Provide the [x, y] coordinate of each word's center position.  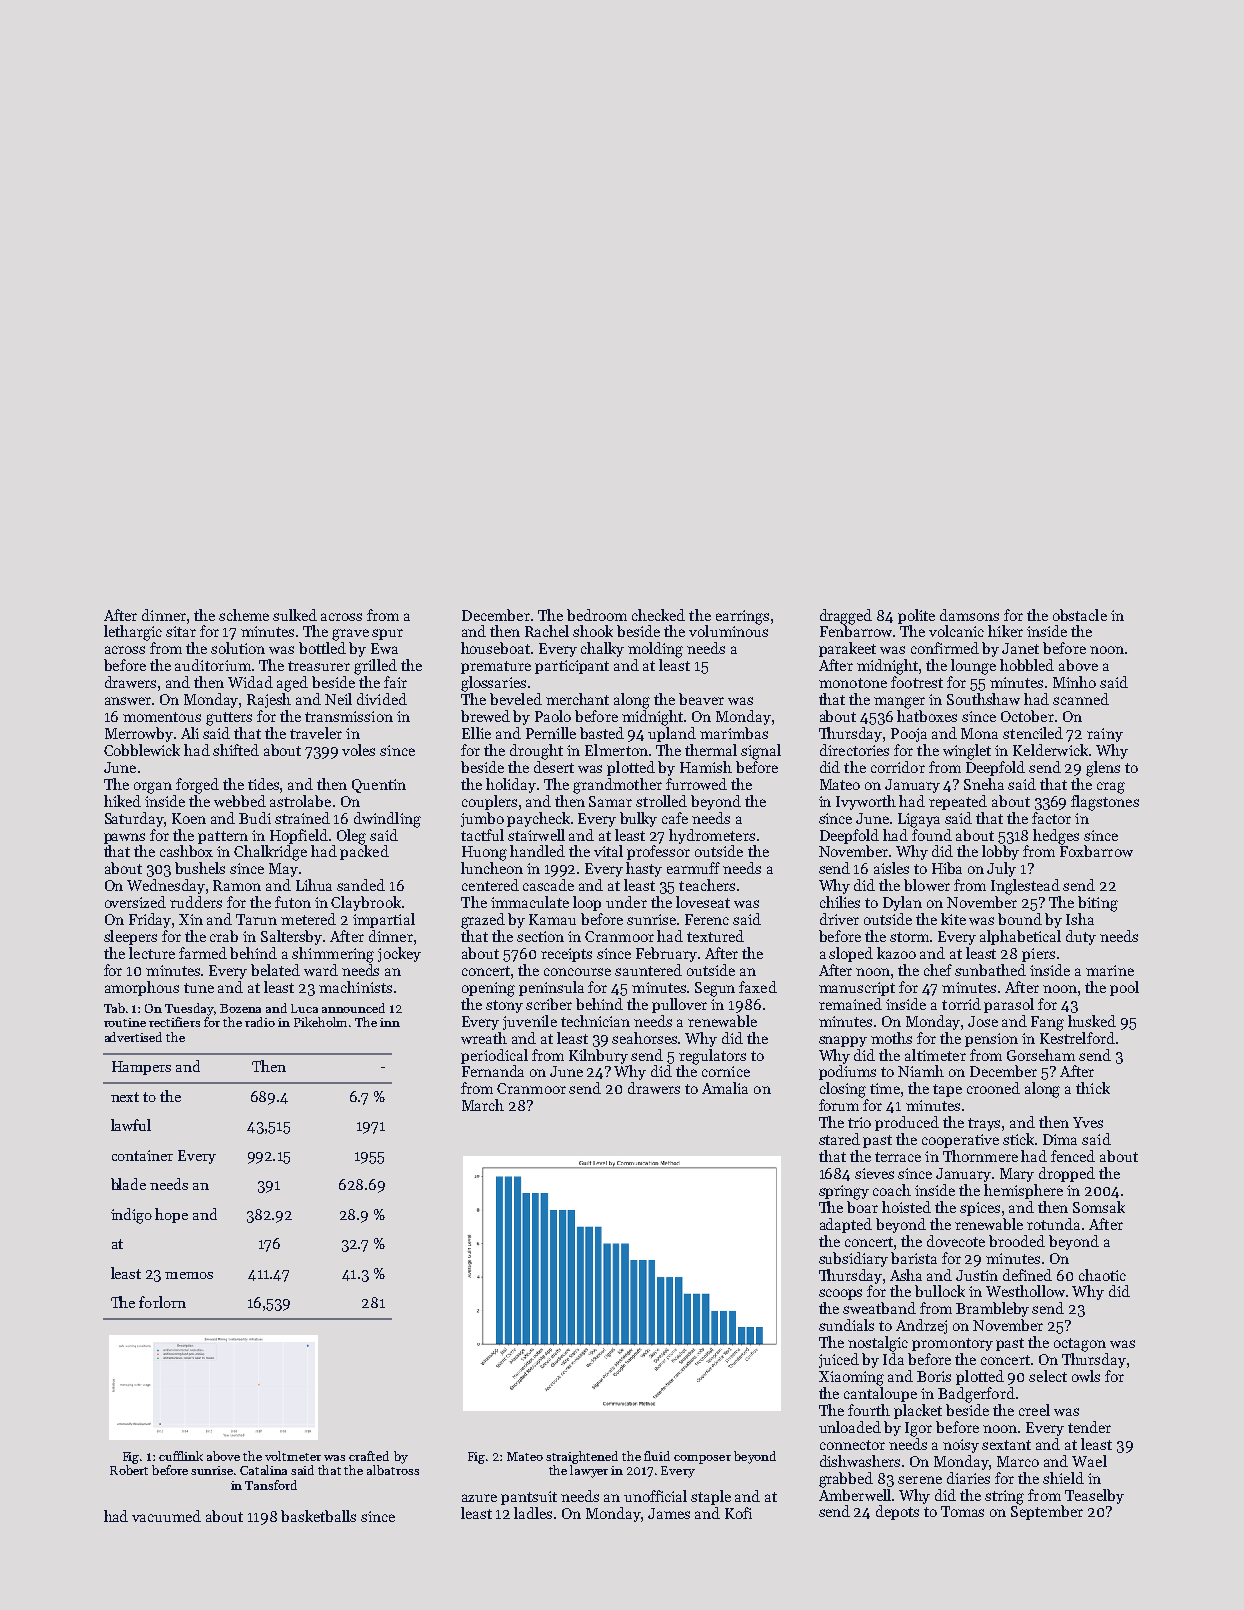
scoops [840, 1294]
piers [1038, 955]
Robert [129, 1470]
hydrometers [712, 836]
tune [199, 988]
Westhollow [1025, 1291]
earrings [742, 617]
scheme [244, 615]
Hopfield [299, 836]
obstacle [1080, 615]
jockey [399, 954]
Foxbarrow [1096, 851]
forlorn [162, 1302]
